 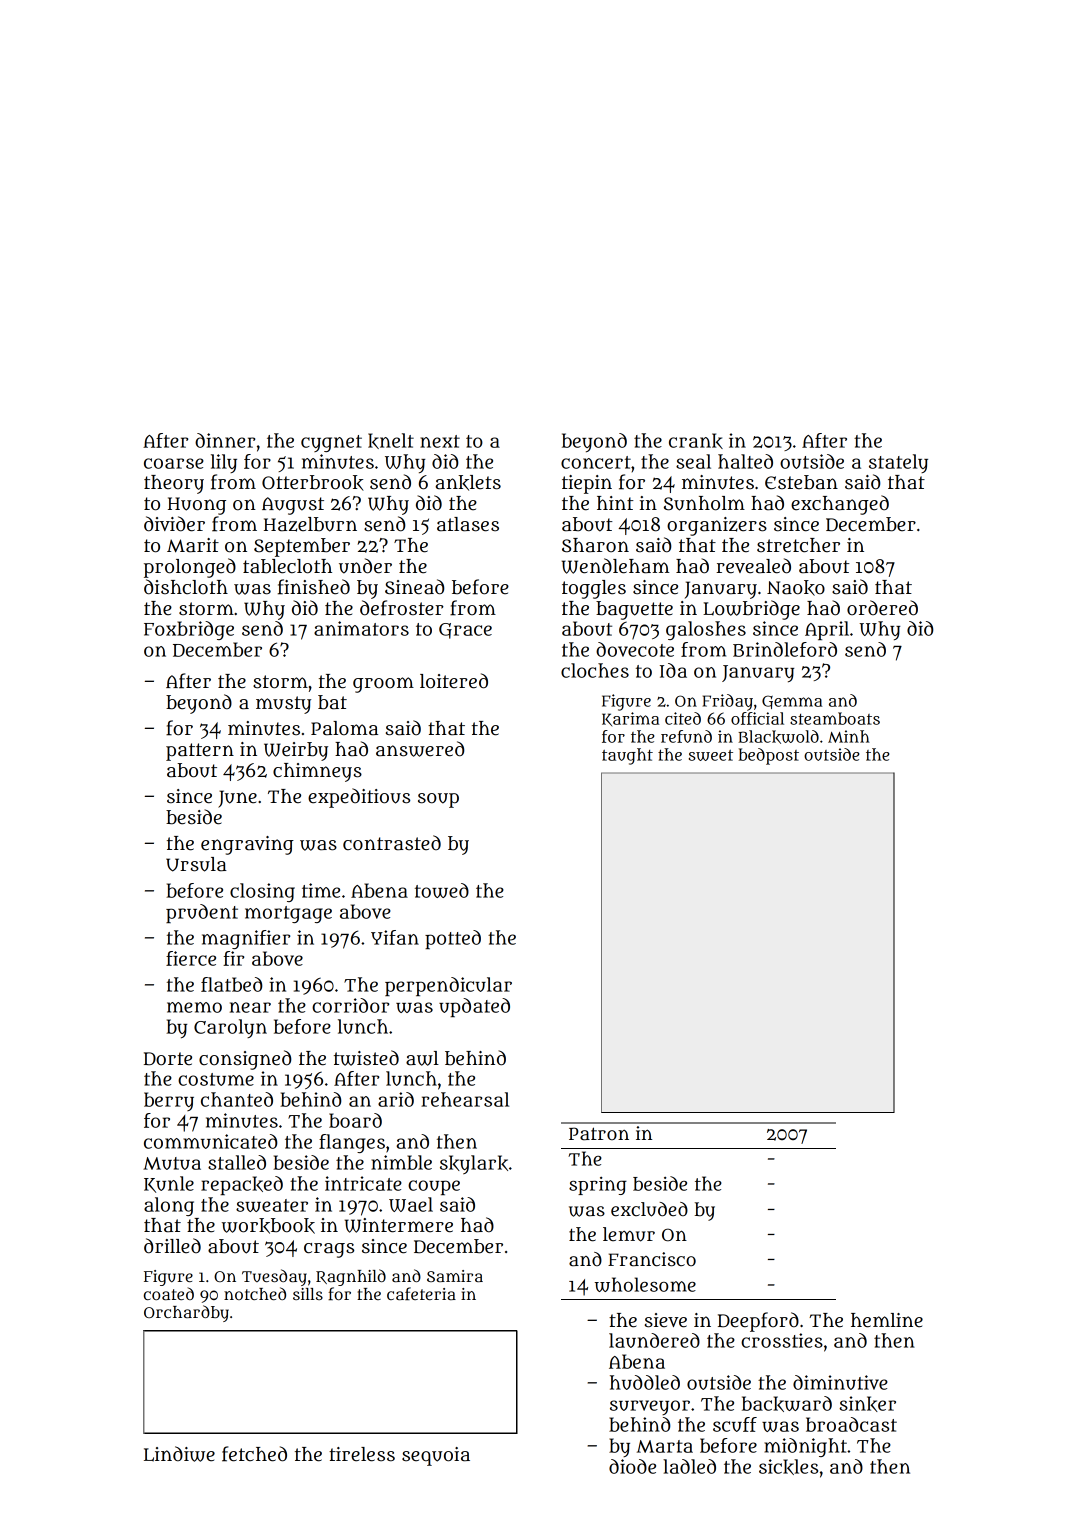 What do you see at coordinates (696, 441) in the document?
I see `crank` at bounding box center [696, 441].
